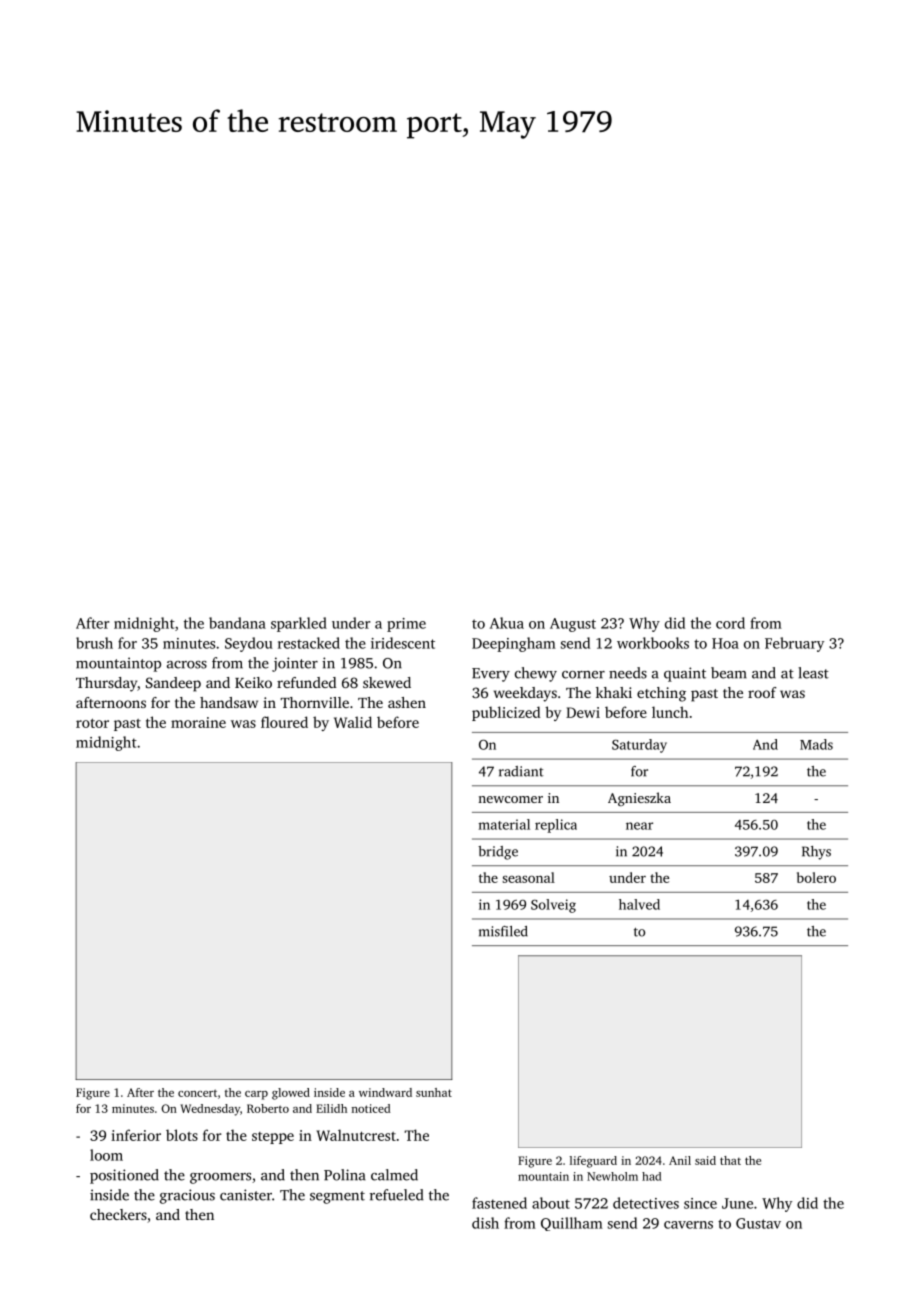 The height and width of the page is (1308, 924). Describe the element at coordinates (507, 623) in the page. I see `Akua` at that location.
